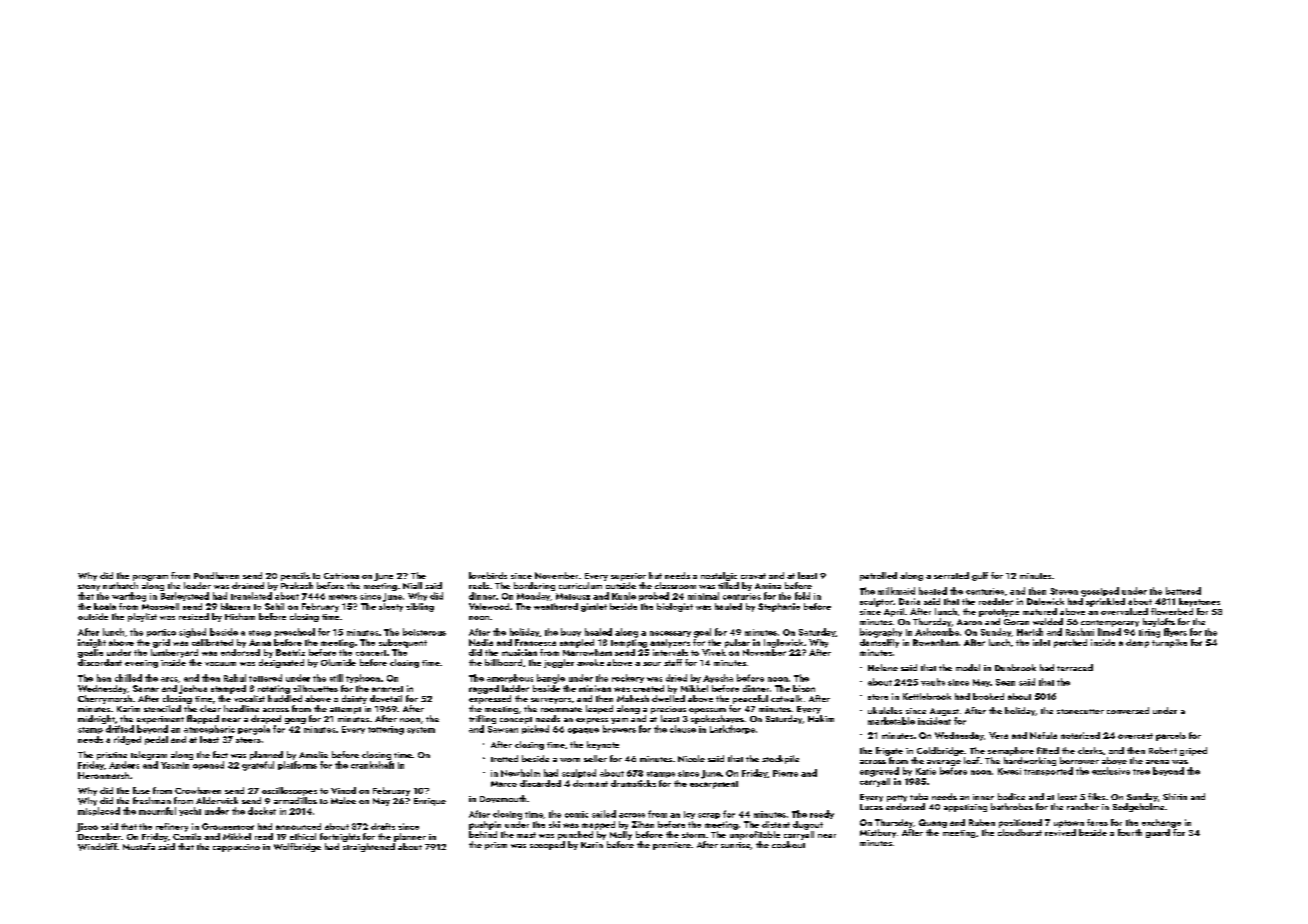 The image size is (1308, 924). Describe the element at coordinates (251, 596) in the page. I see `translated` at that location.
